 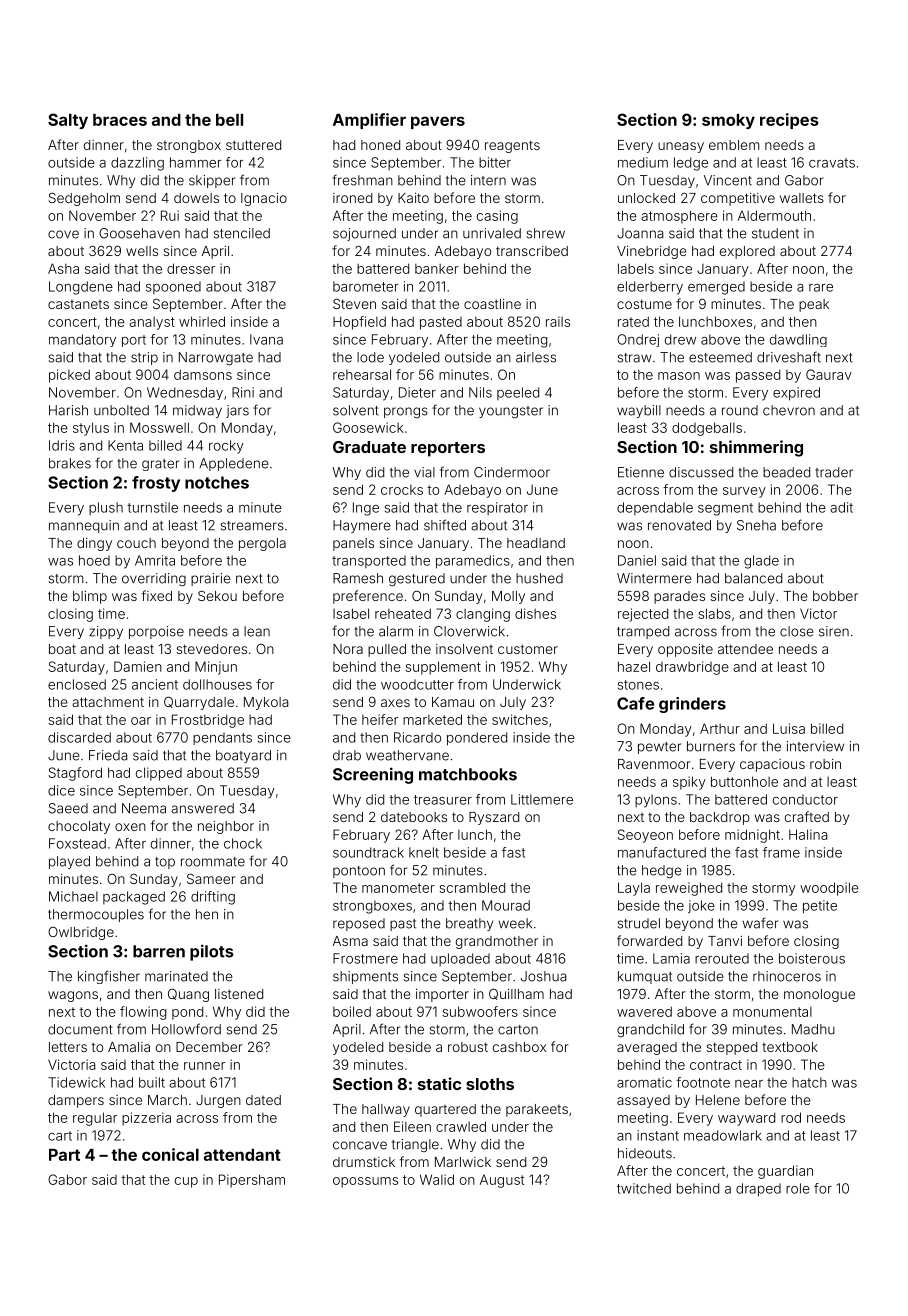 What do you see at coordinates (437, 269) in the screenshot?
I see `banker` at bounding box center [437, 269].
